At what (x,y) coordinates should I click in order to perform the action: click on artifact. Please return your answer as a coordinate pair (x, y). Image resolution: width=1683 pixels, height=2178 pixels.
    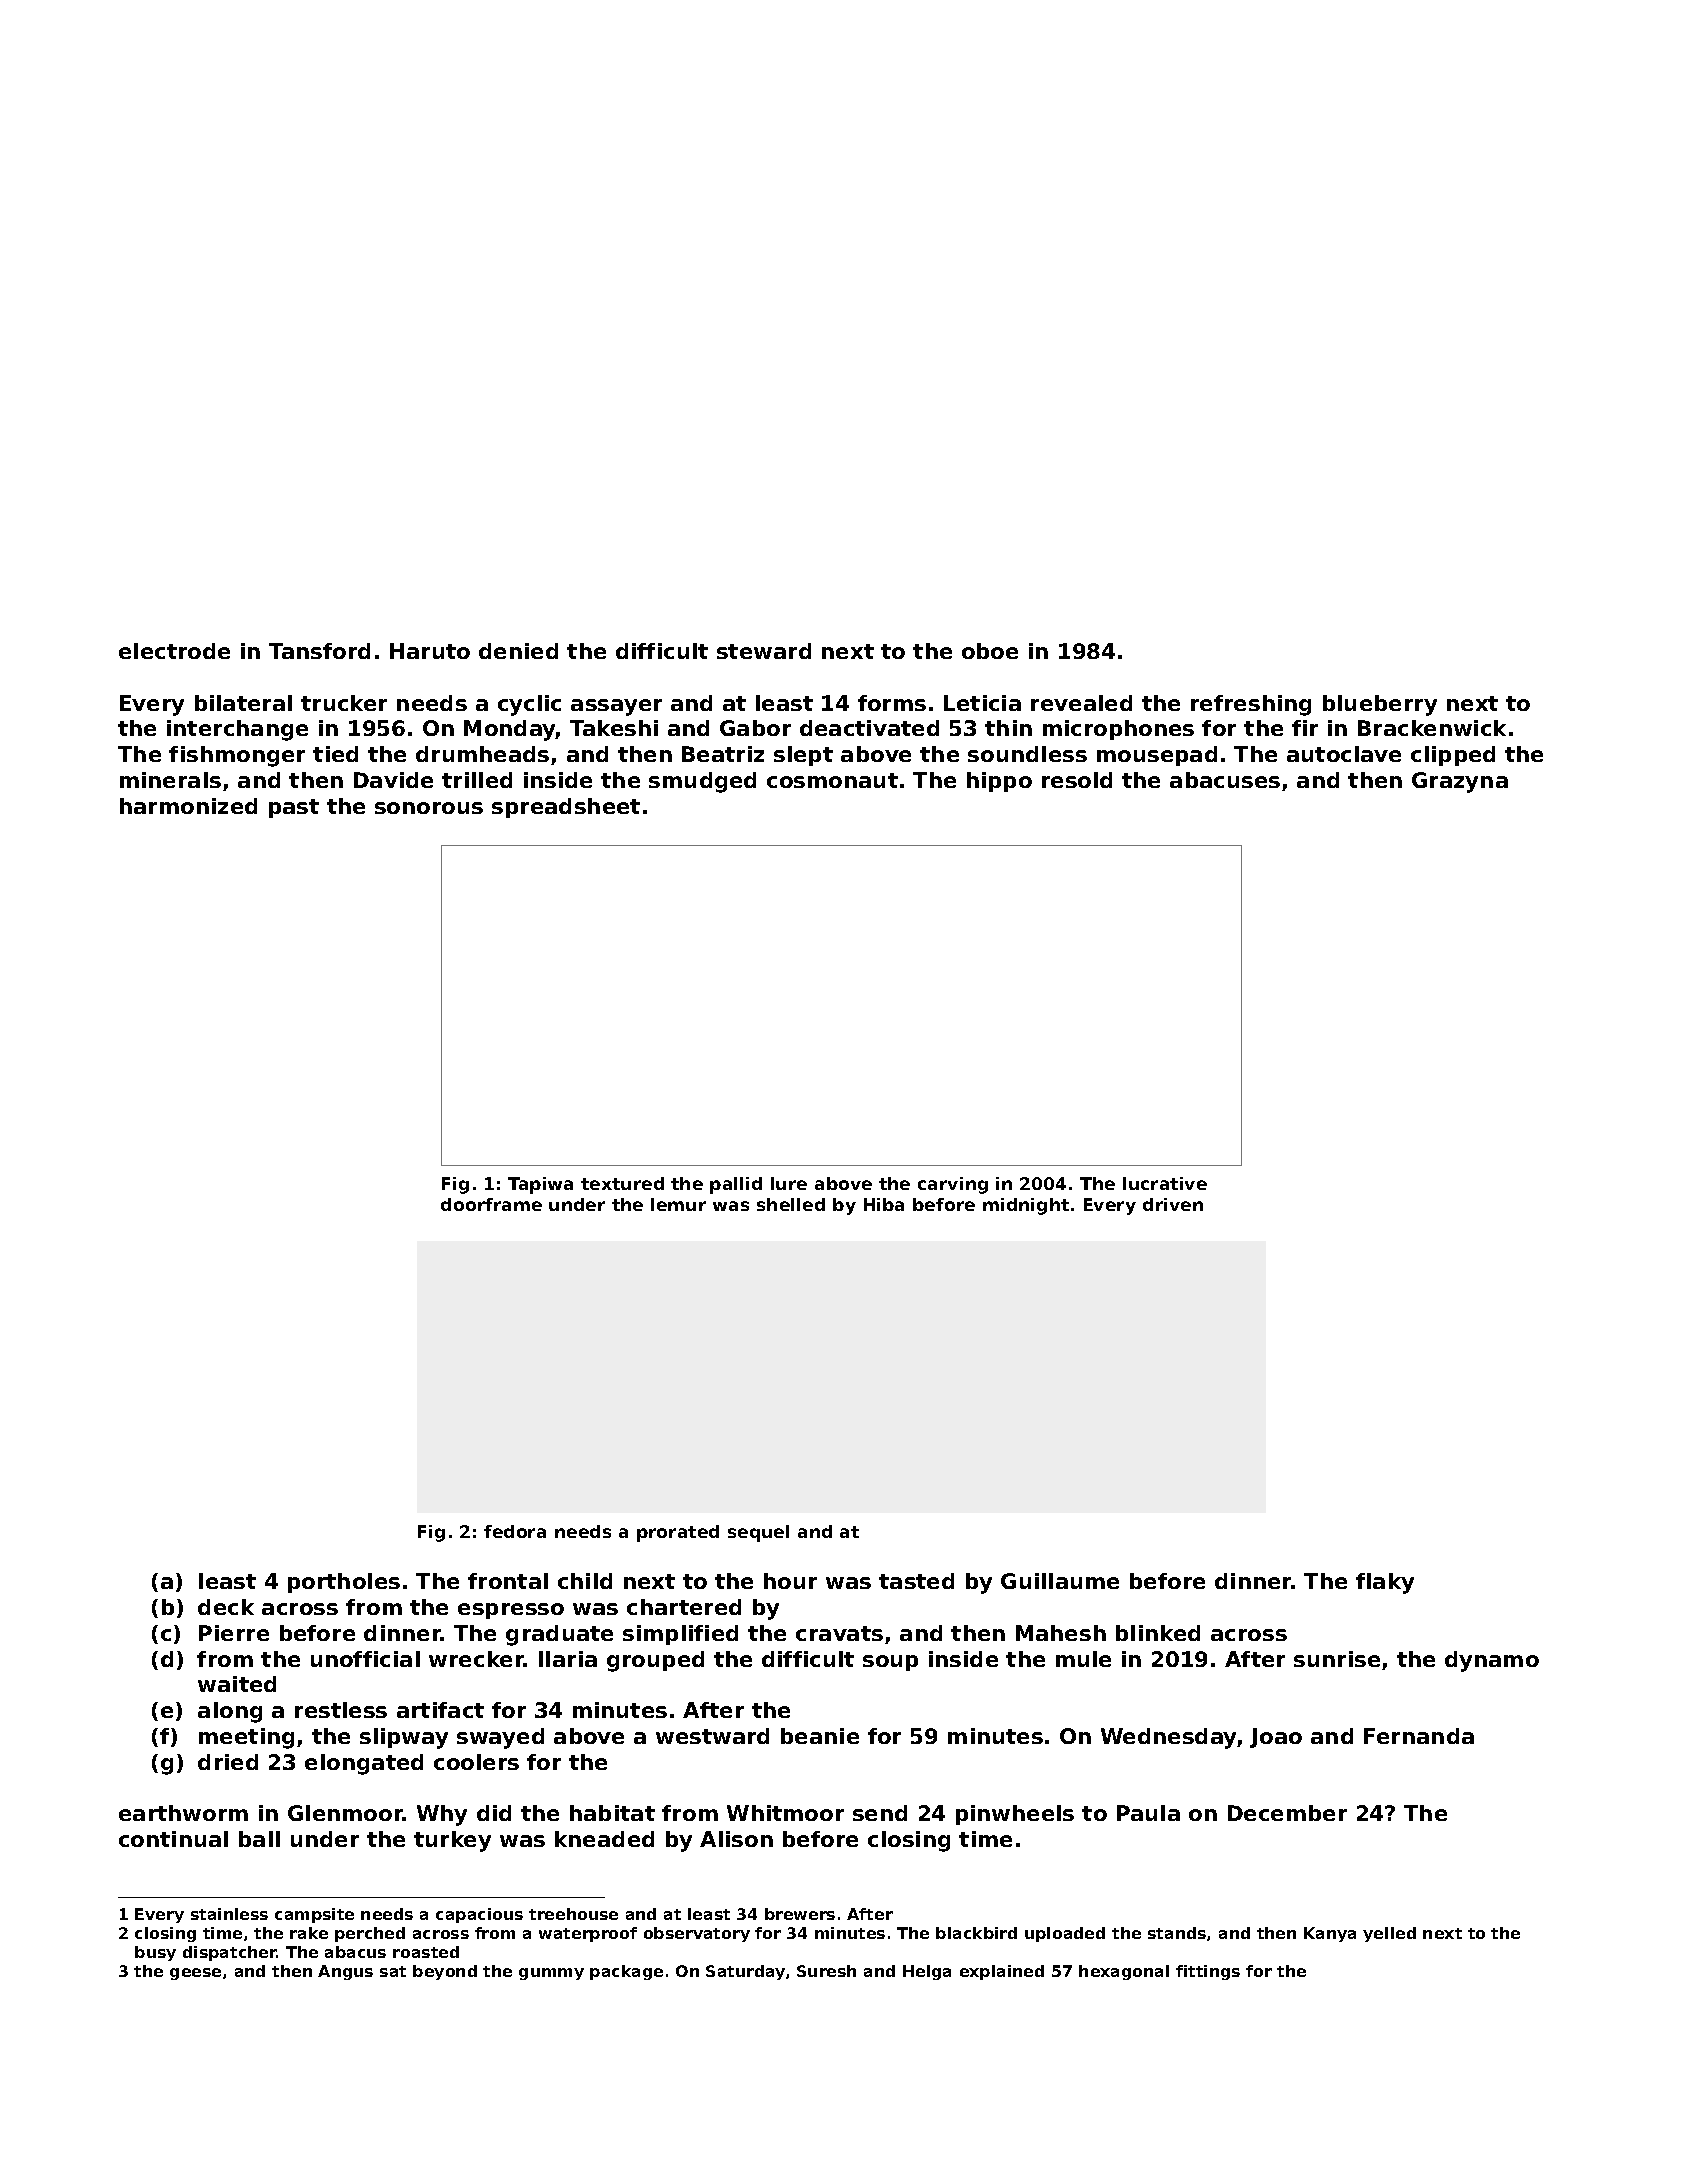
    Looking at the image, I should click on (440, 1710).
